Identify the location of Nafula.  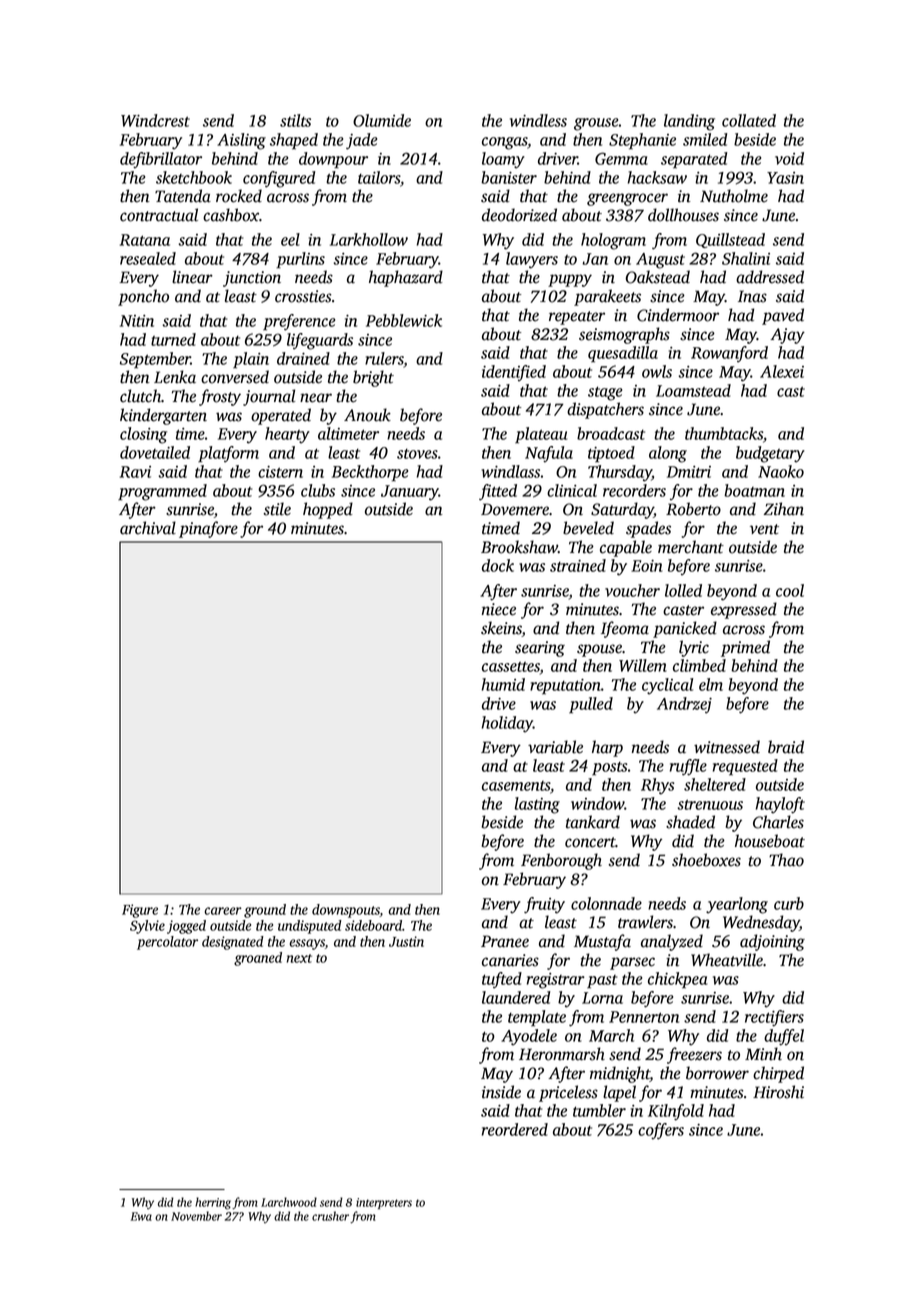
(549, 454).
